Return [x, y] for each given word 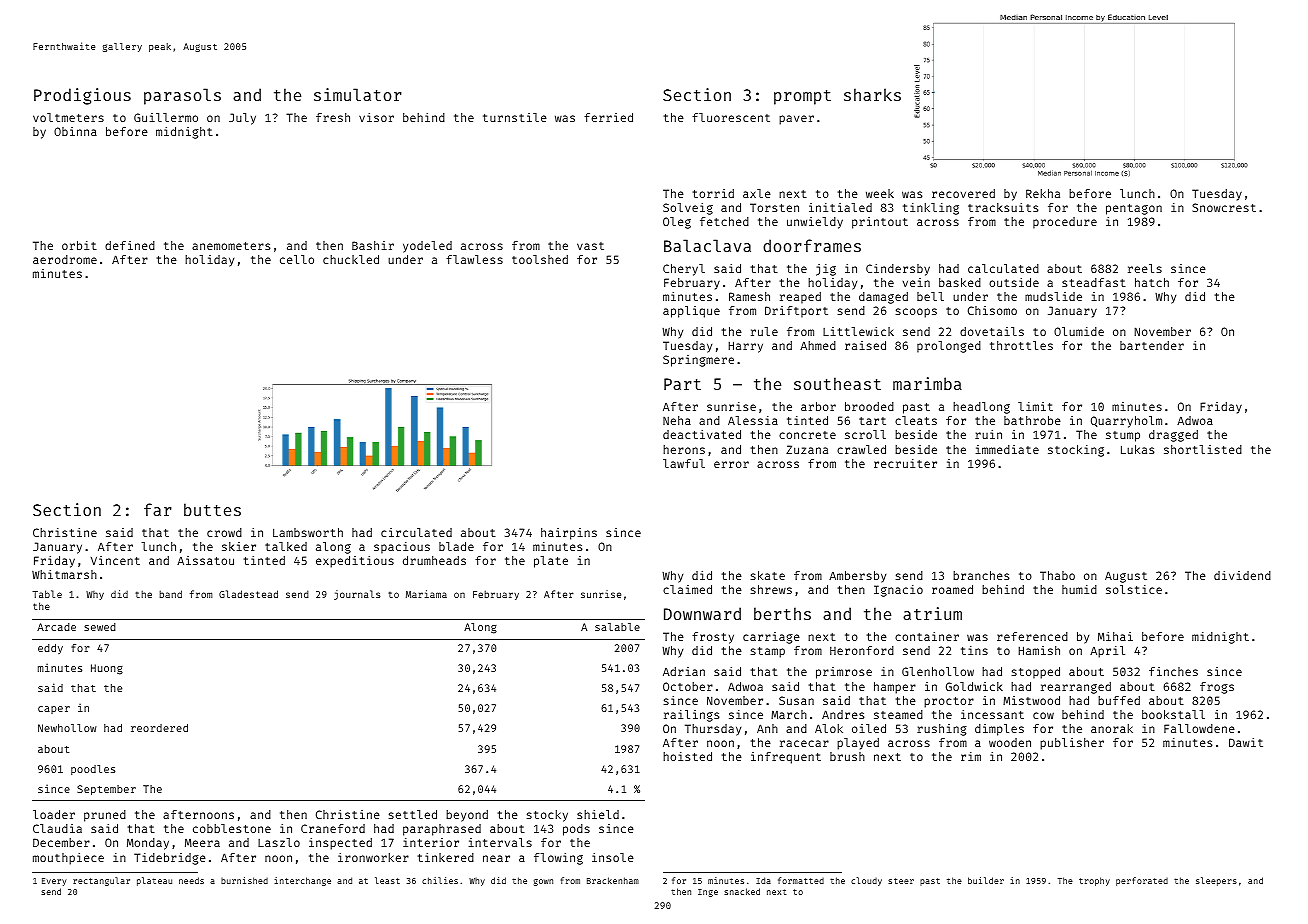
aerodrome [65, 259]
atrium [932, 613]
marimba [927, 383]
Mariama [426, 594]
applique [691, 312]
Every [54, 882]
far [158, 509]
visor [376, 117]
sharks [872, 94]
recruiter [905, 463]
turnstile [515, 117]
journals [357, 595]
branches [981, 575]
